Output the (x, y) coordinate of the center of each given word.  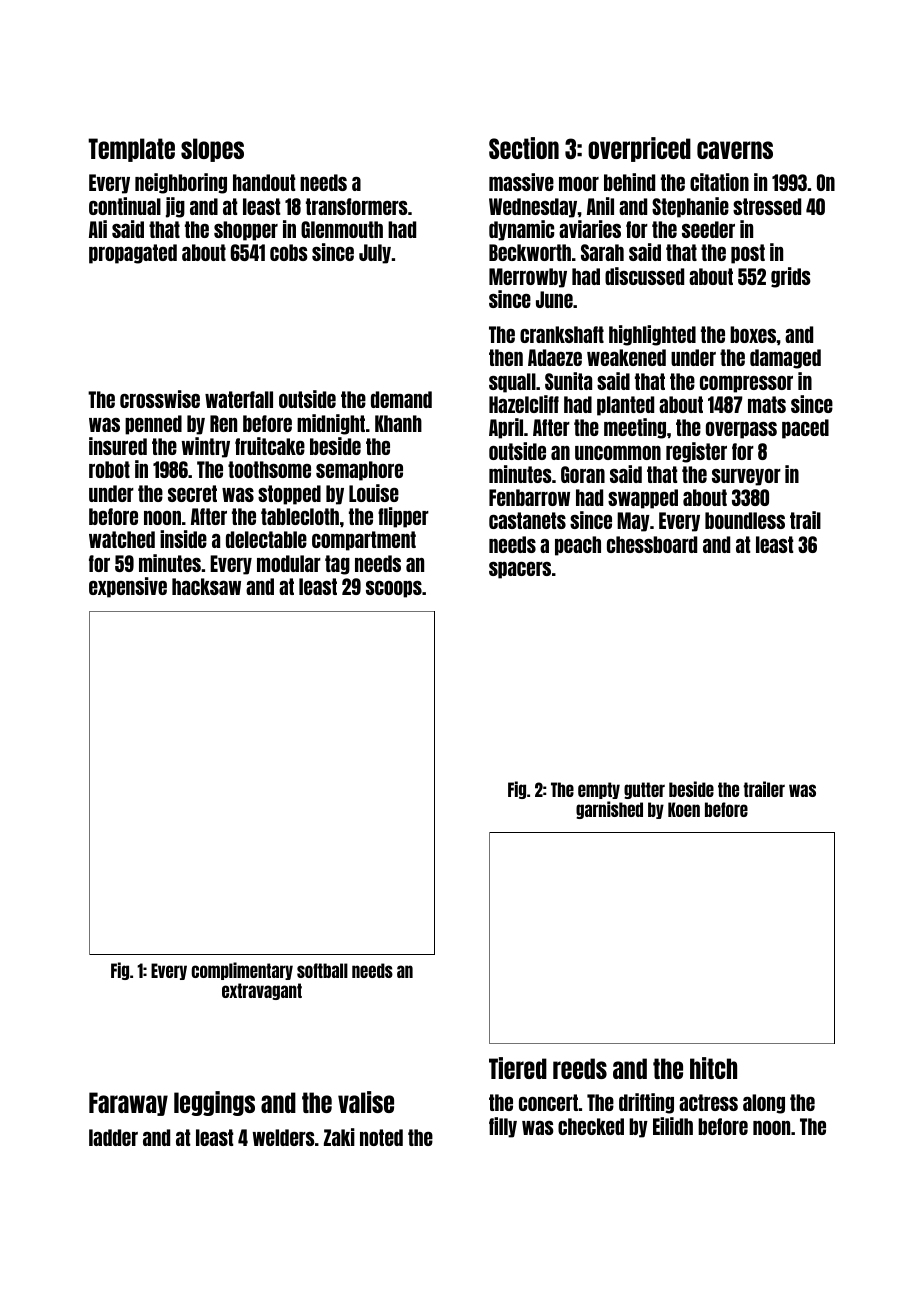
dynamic (521, 230)
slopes (212, 150)
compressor (746, 384)
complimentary (242, 971)
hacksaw (206, 586)
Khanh (398, 423)
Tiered (518, 1068)
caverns (735, 150)
